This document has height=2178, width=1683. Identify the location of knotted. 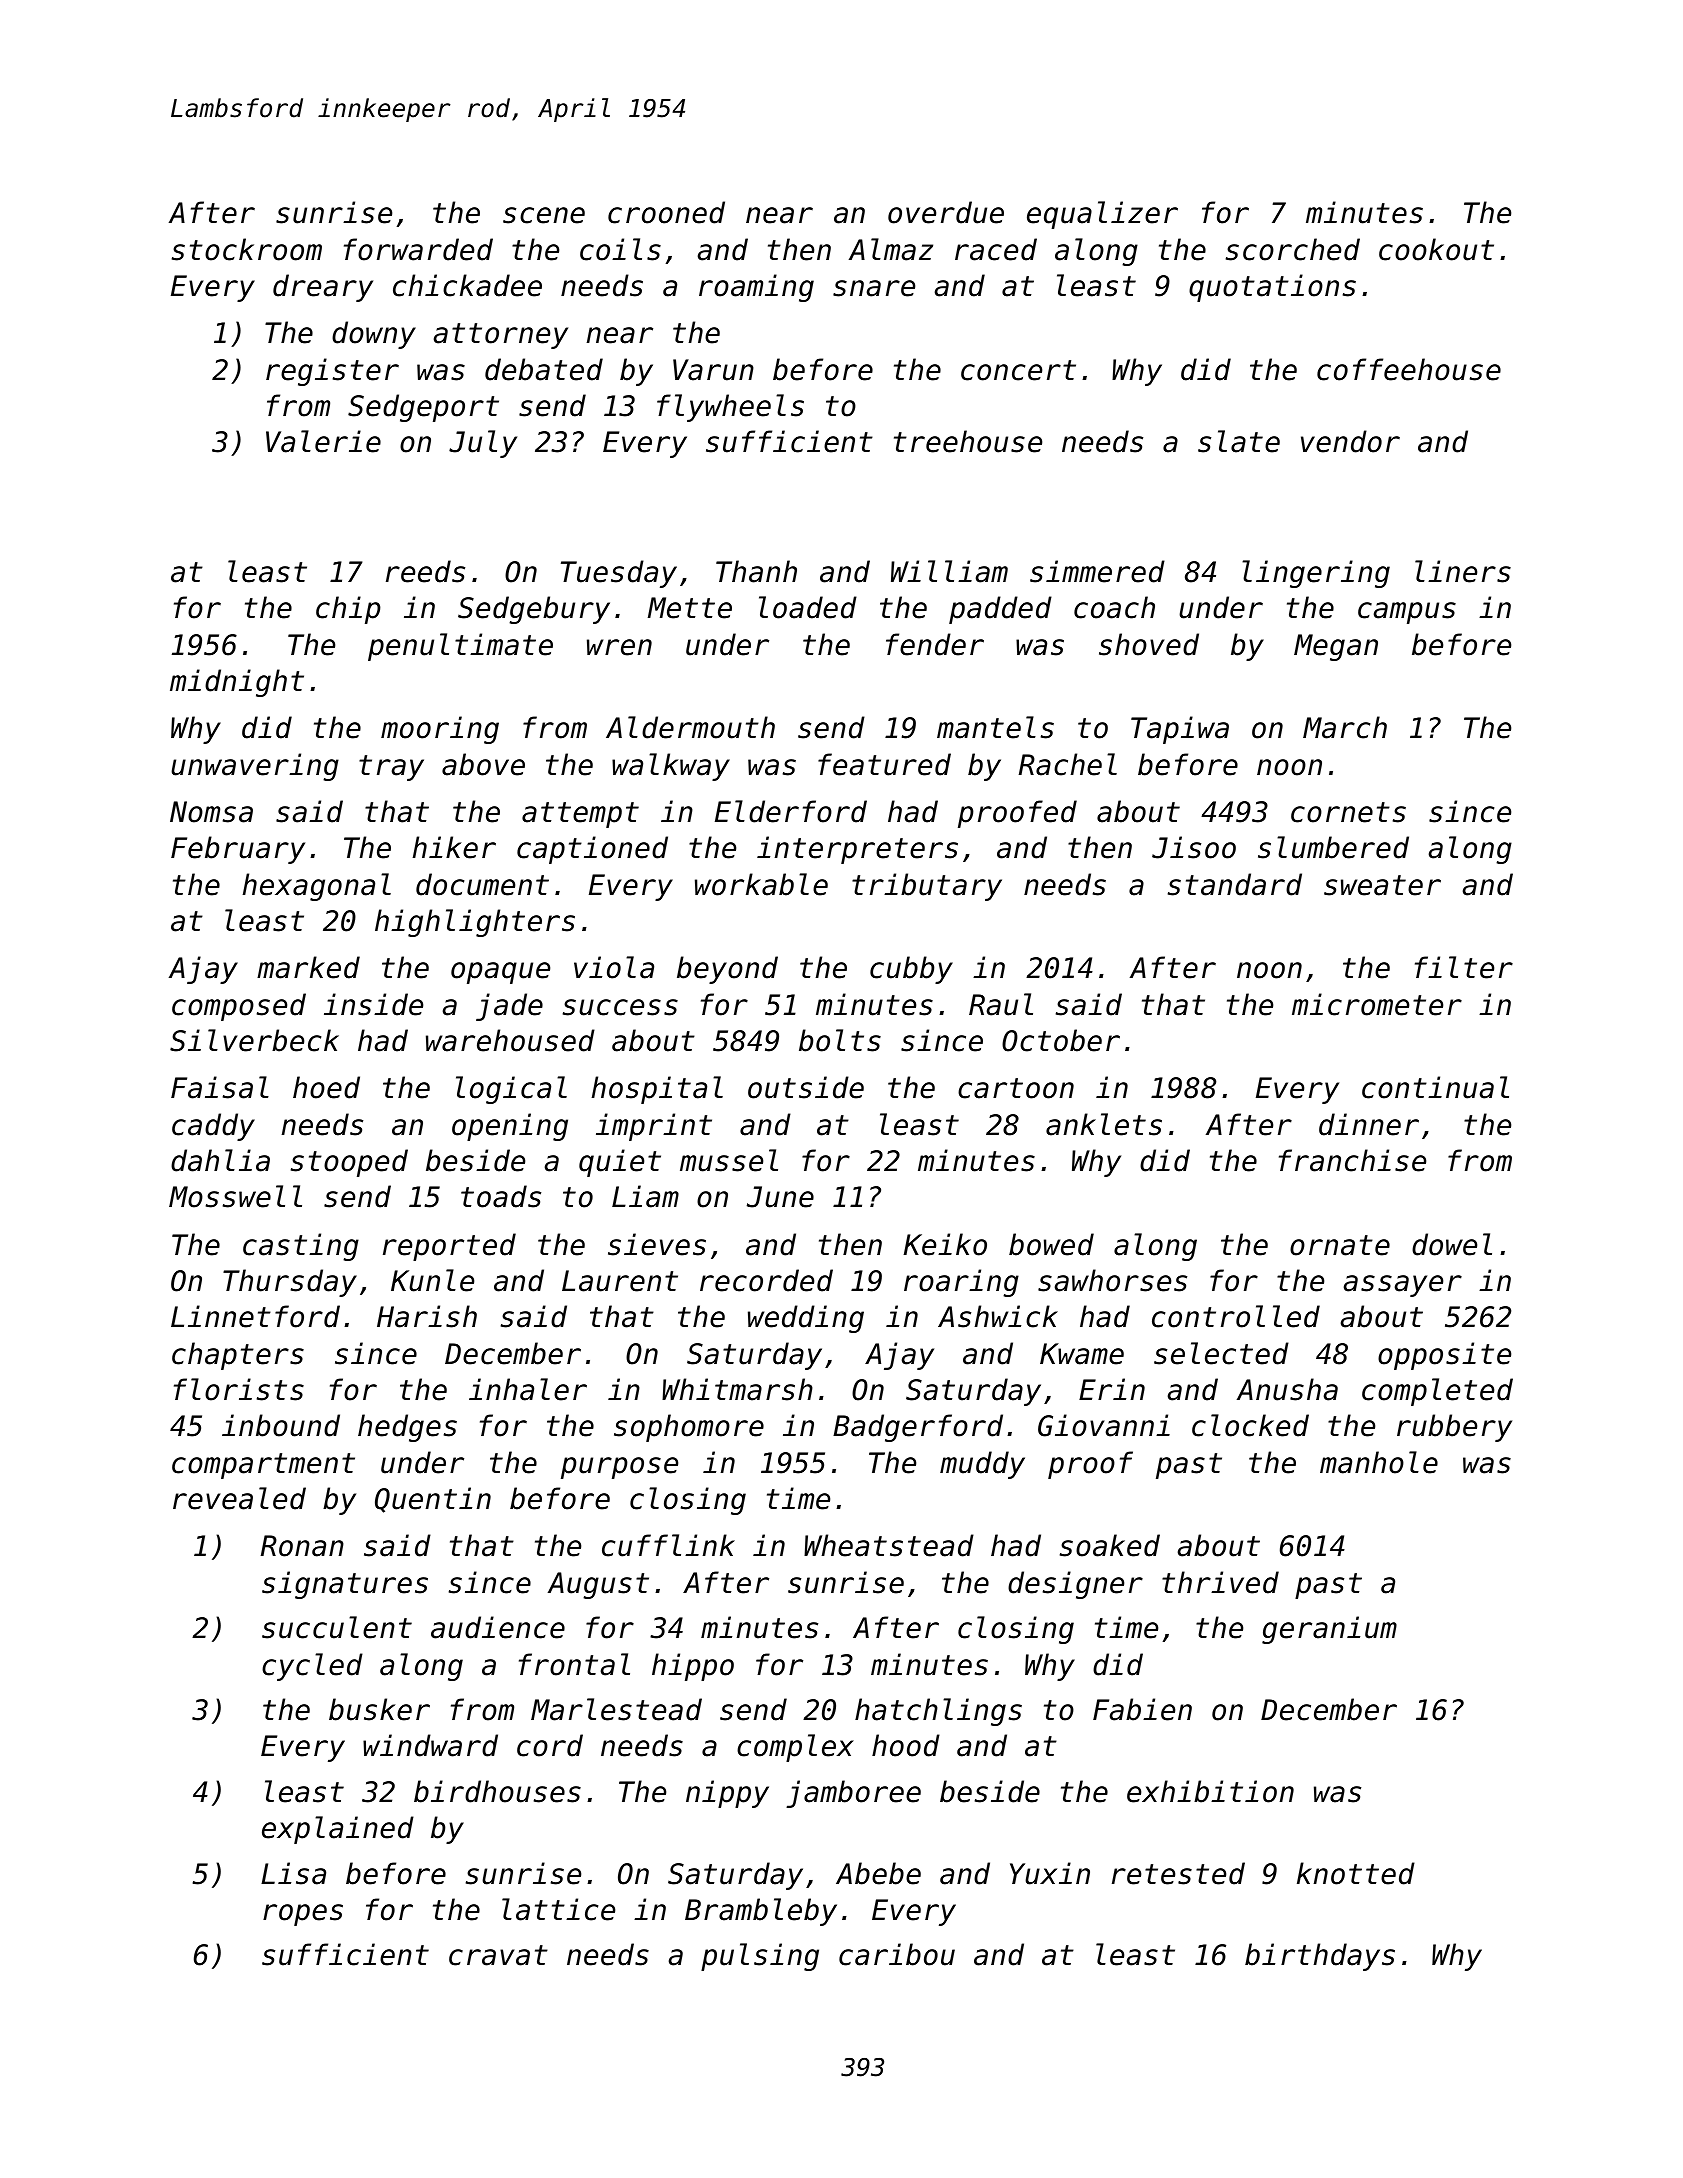
(1356, 1873).
